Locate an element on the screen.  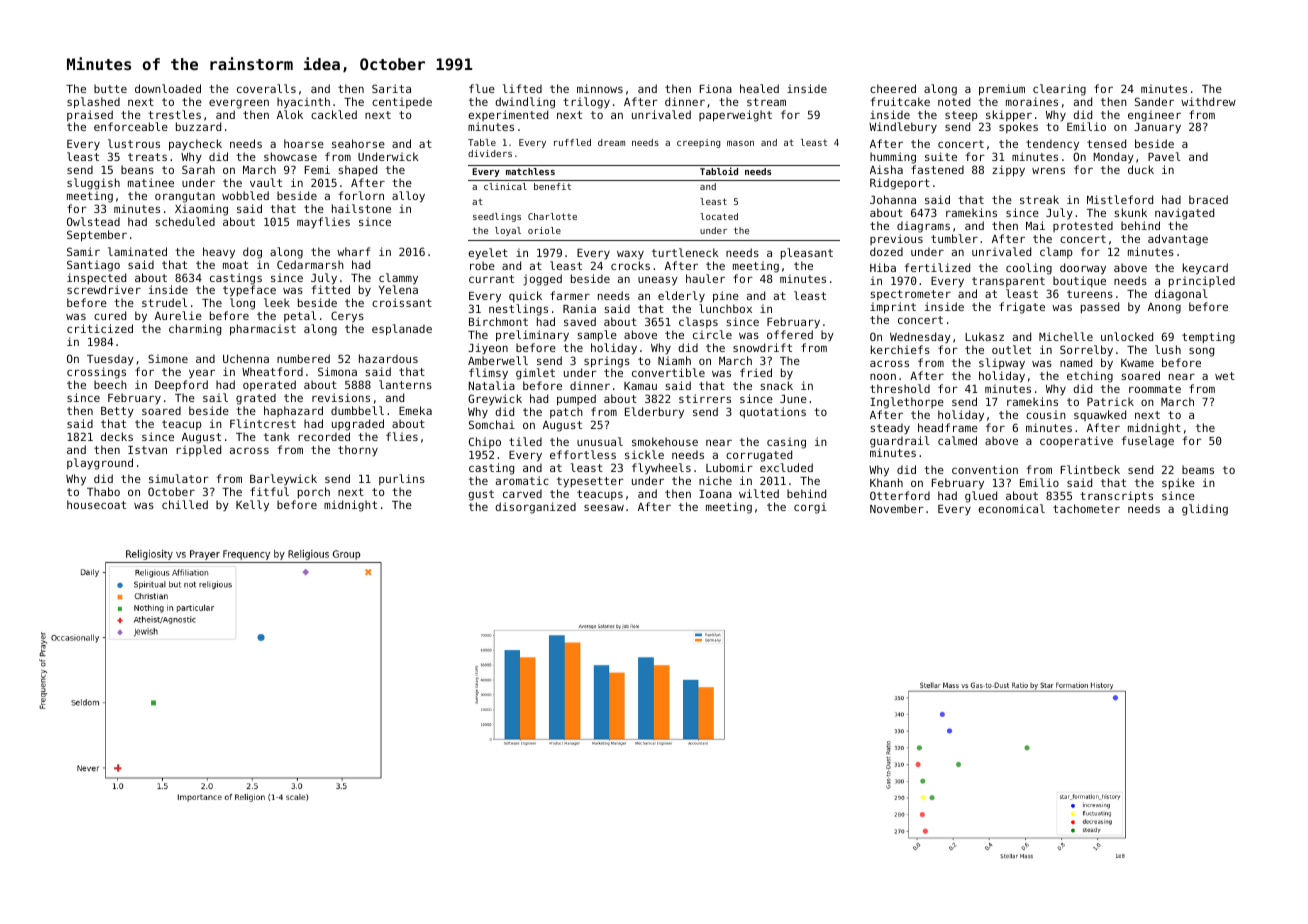
porch is located at coordinates (314, 493).
